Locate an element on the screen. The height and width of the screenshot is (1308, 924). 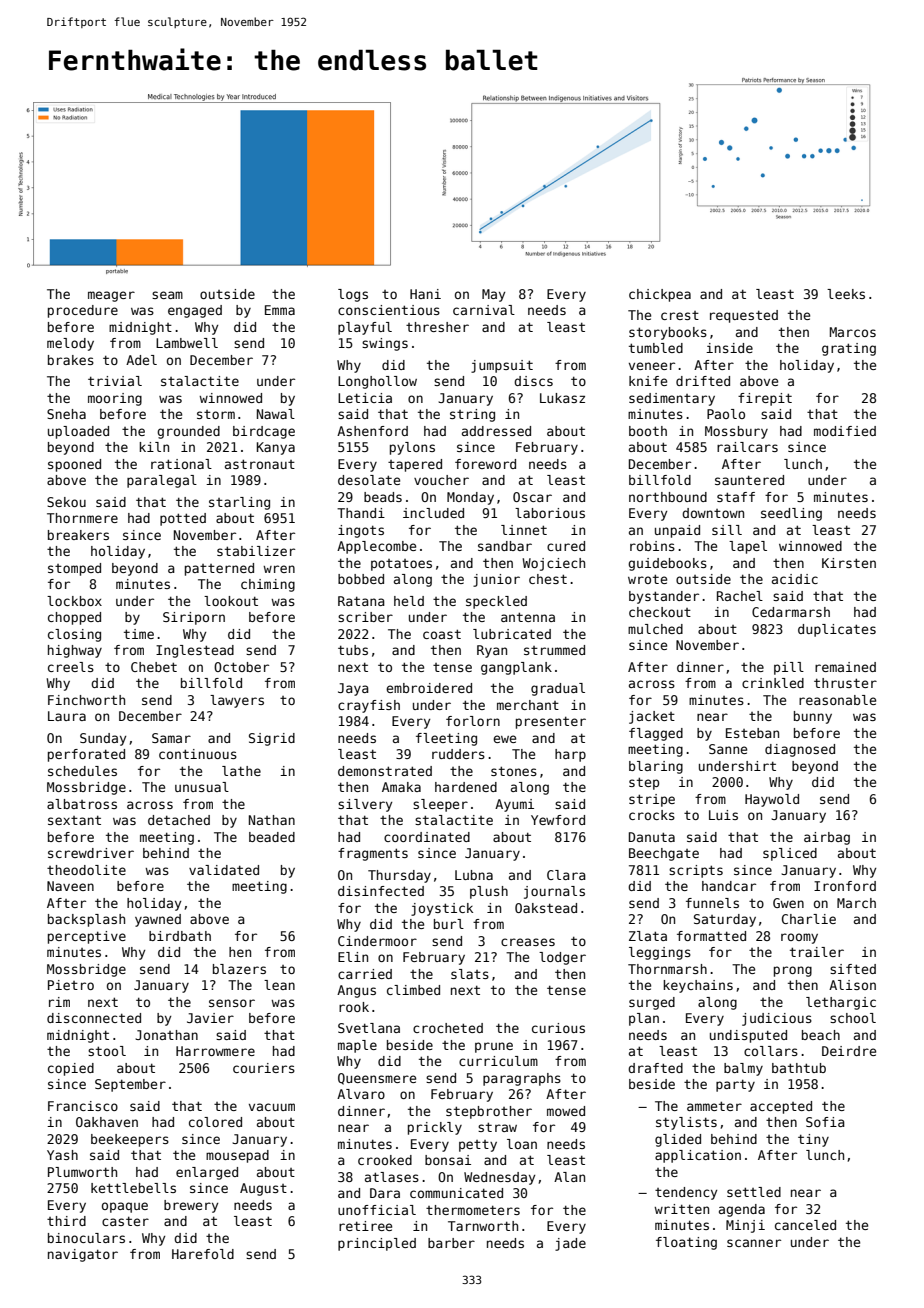
Angus is located at coordinates (356, 991).
